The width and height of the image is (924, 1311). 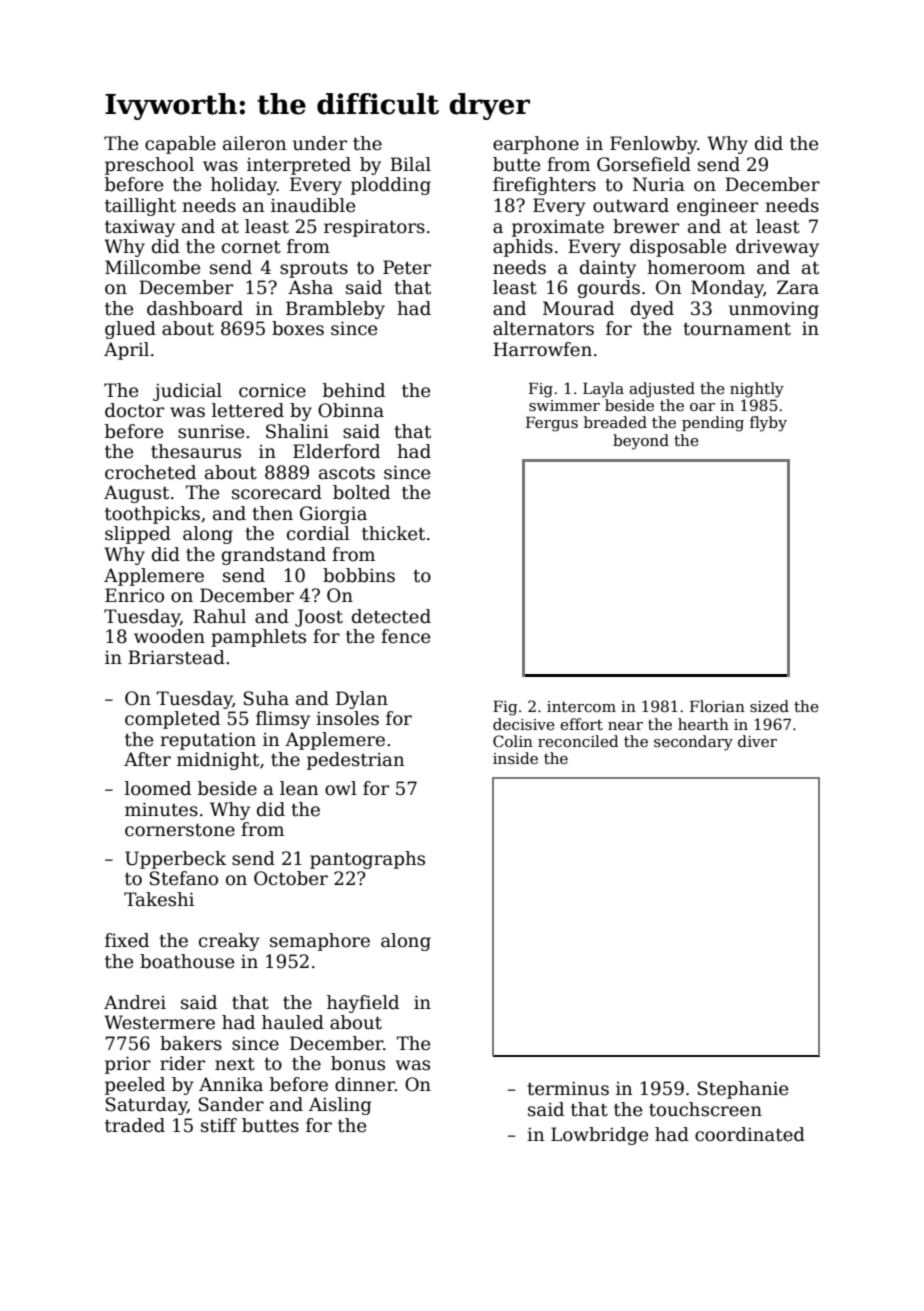 What do you see at coordinates (393, 533) in the image?
I see `thicket` at bounding box center [393, 533].
